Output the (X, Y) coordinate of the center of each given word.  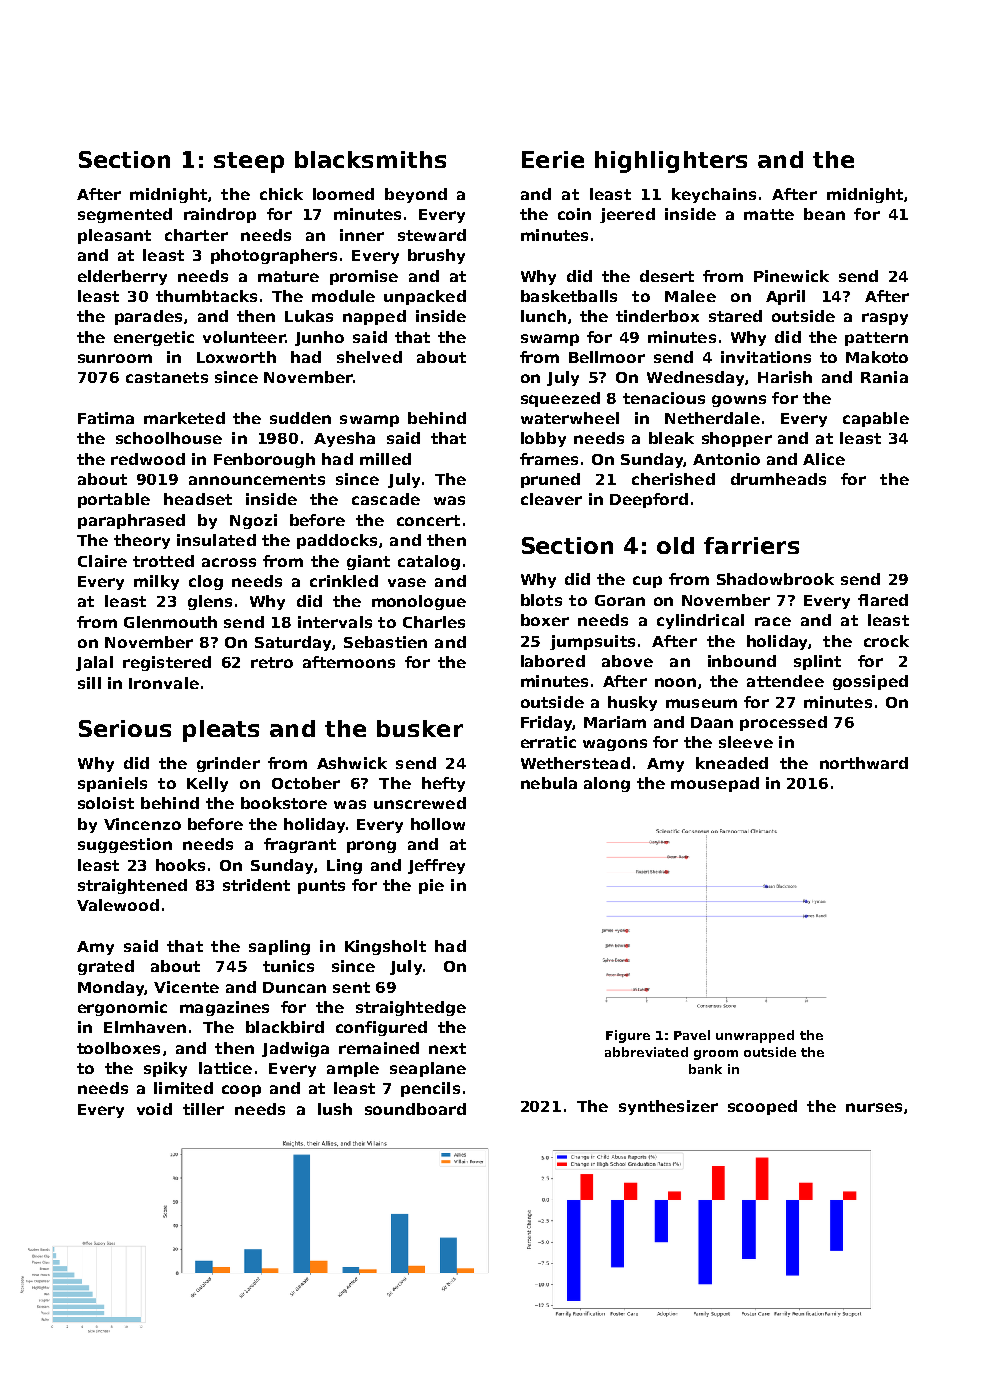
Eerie (553, 159)
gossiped (870, 682)
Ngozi (253, 521)
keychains (714, 195)
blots (541, 600)
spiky (165, 1069)
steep (249, 162)
